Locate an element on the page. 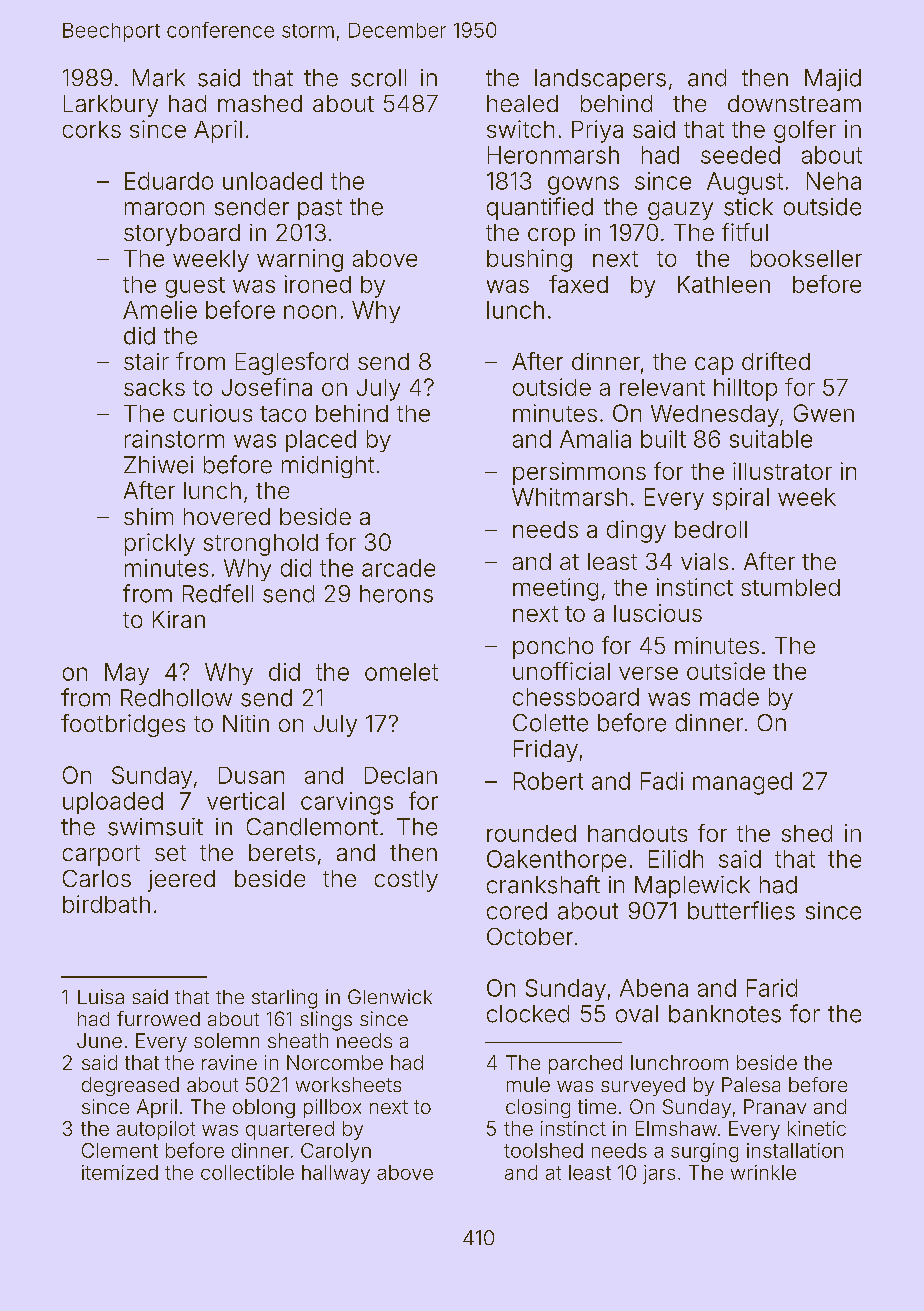  landscapers is located at coordinates (600, 80).
